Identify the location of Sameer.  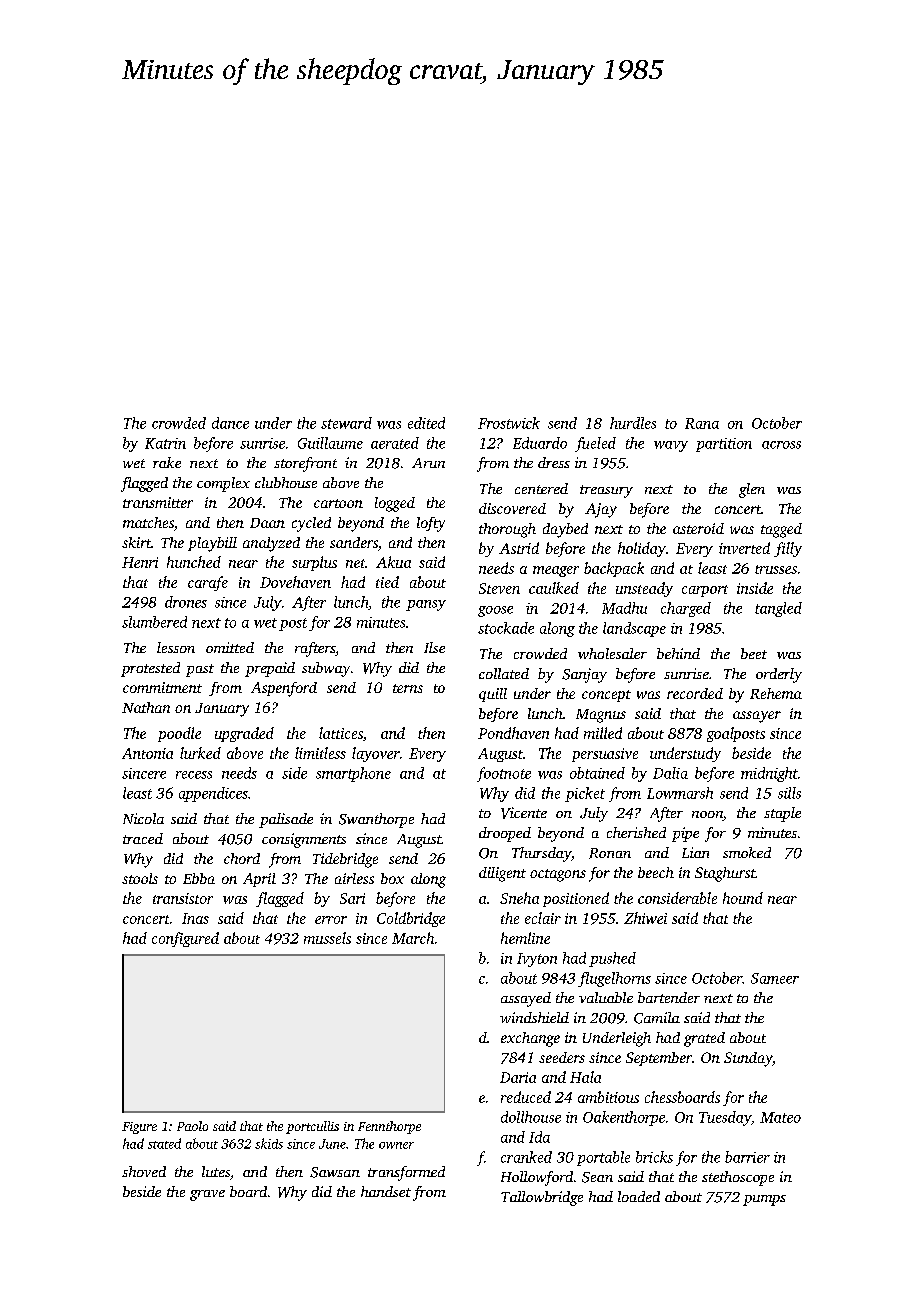
(775, 978).
